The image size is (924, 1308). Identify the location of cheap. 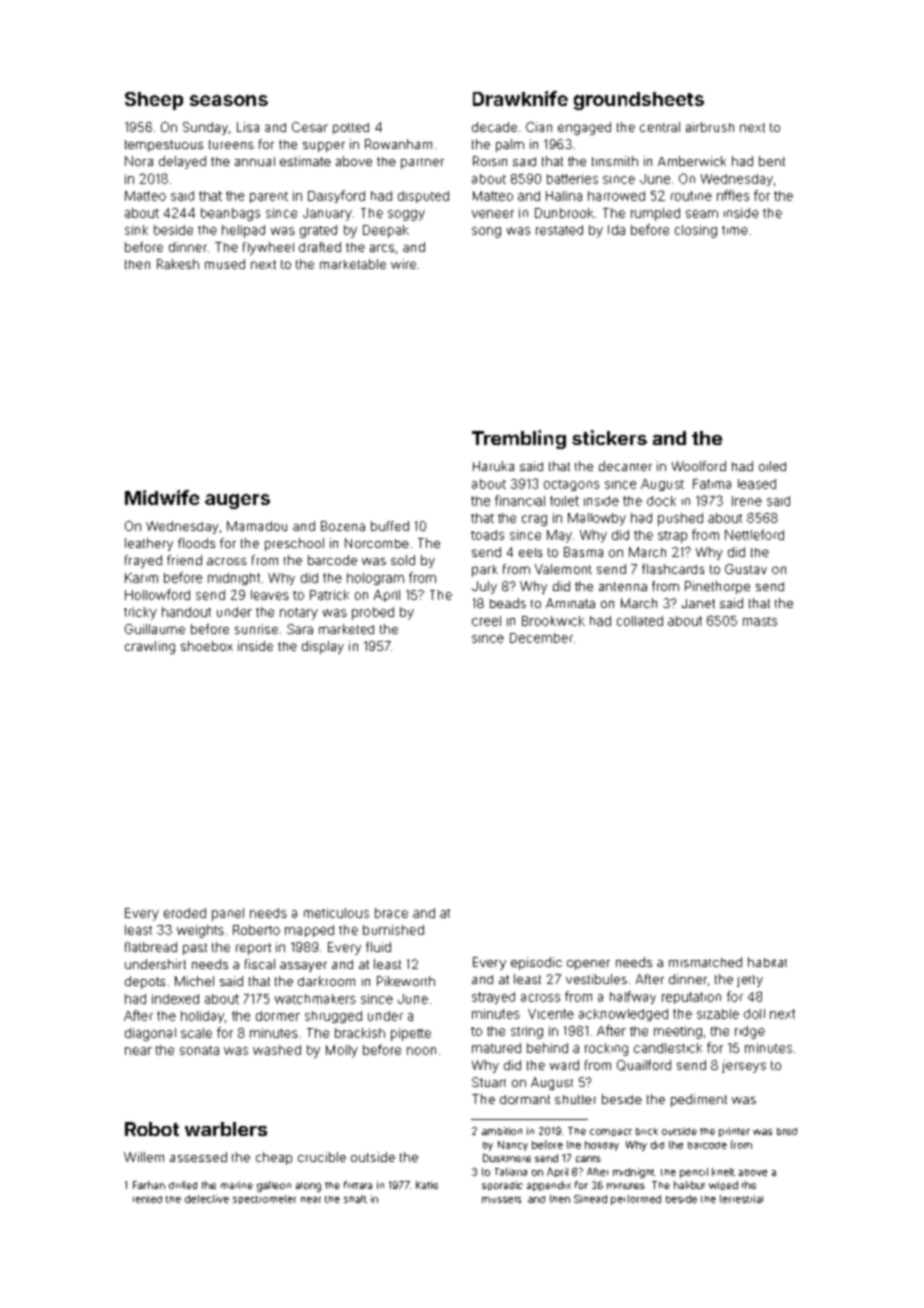
(274, 1158).
